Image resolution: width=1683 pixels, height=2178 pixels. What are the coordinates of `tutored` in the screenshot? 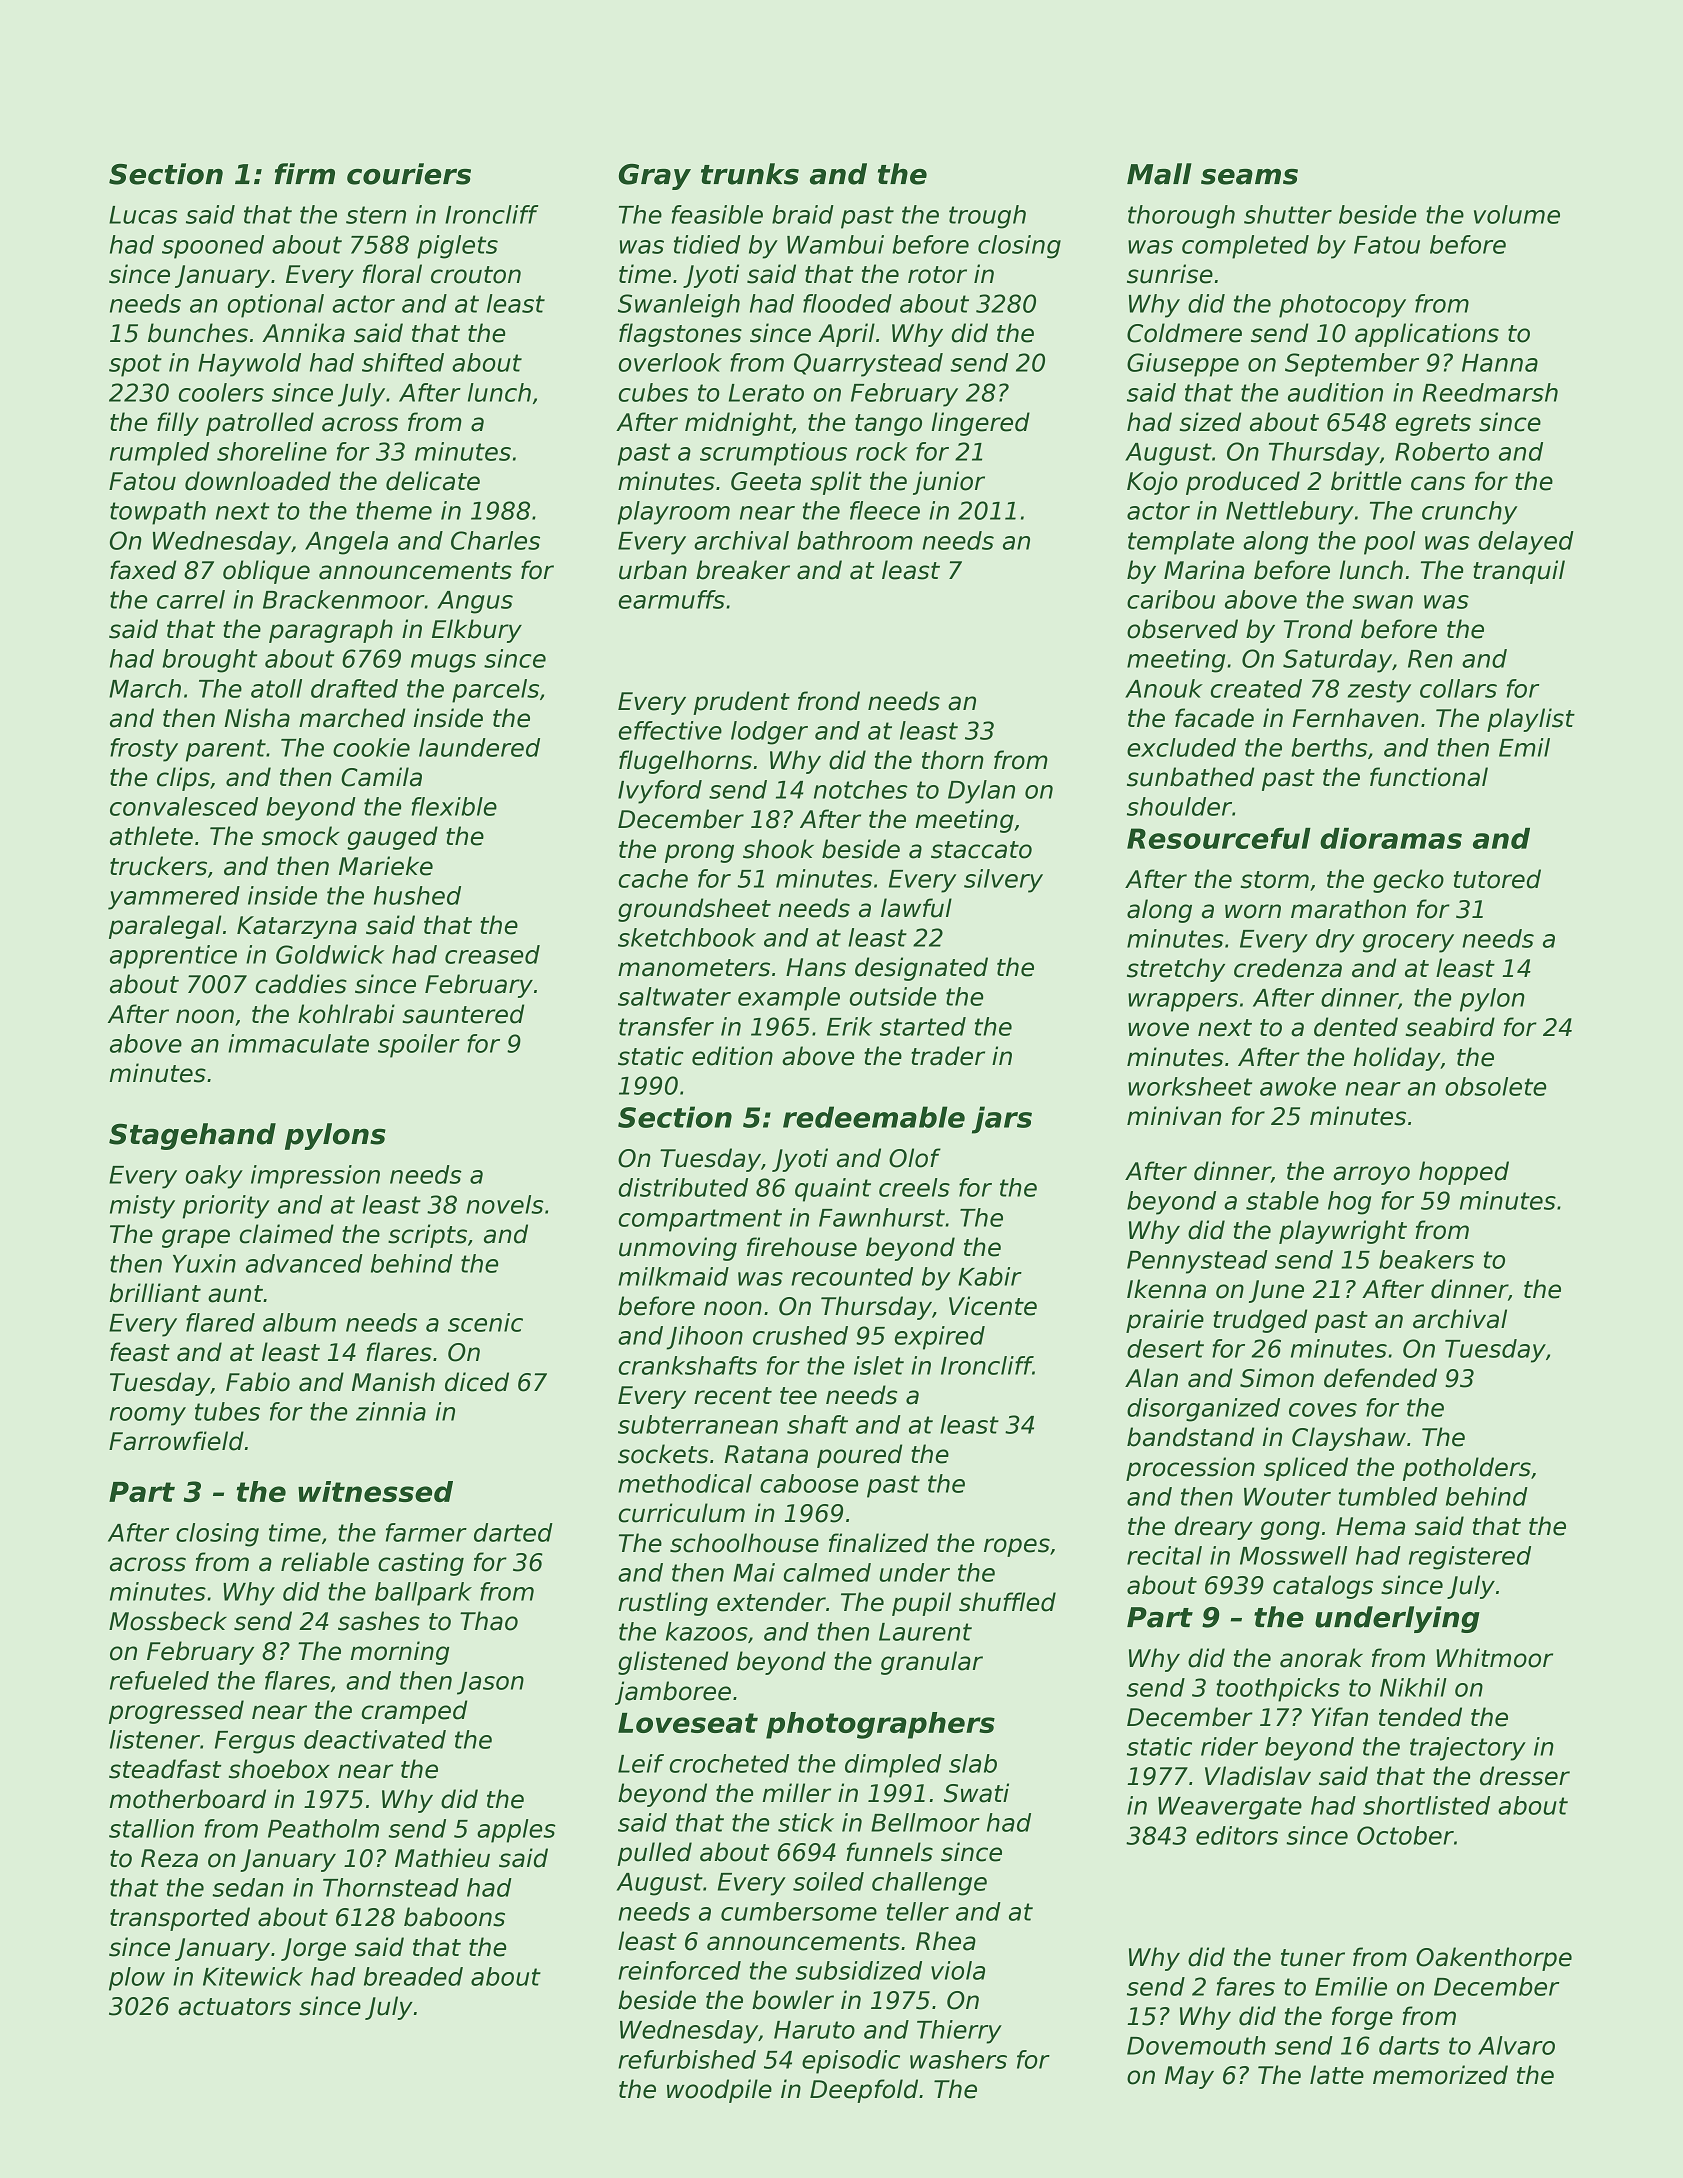 It's located at (1497, 879).
